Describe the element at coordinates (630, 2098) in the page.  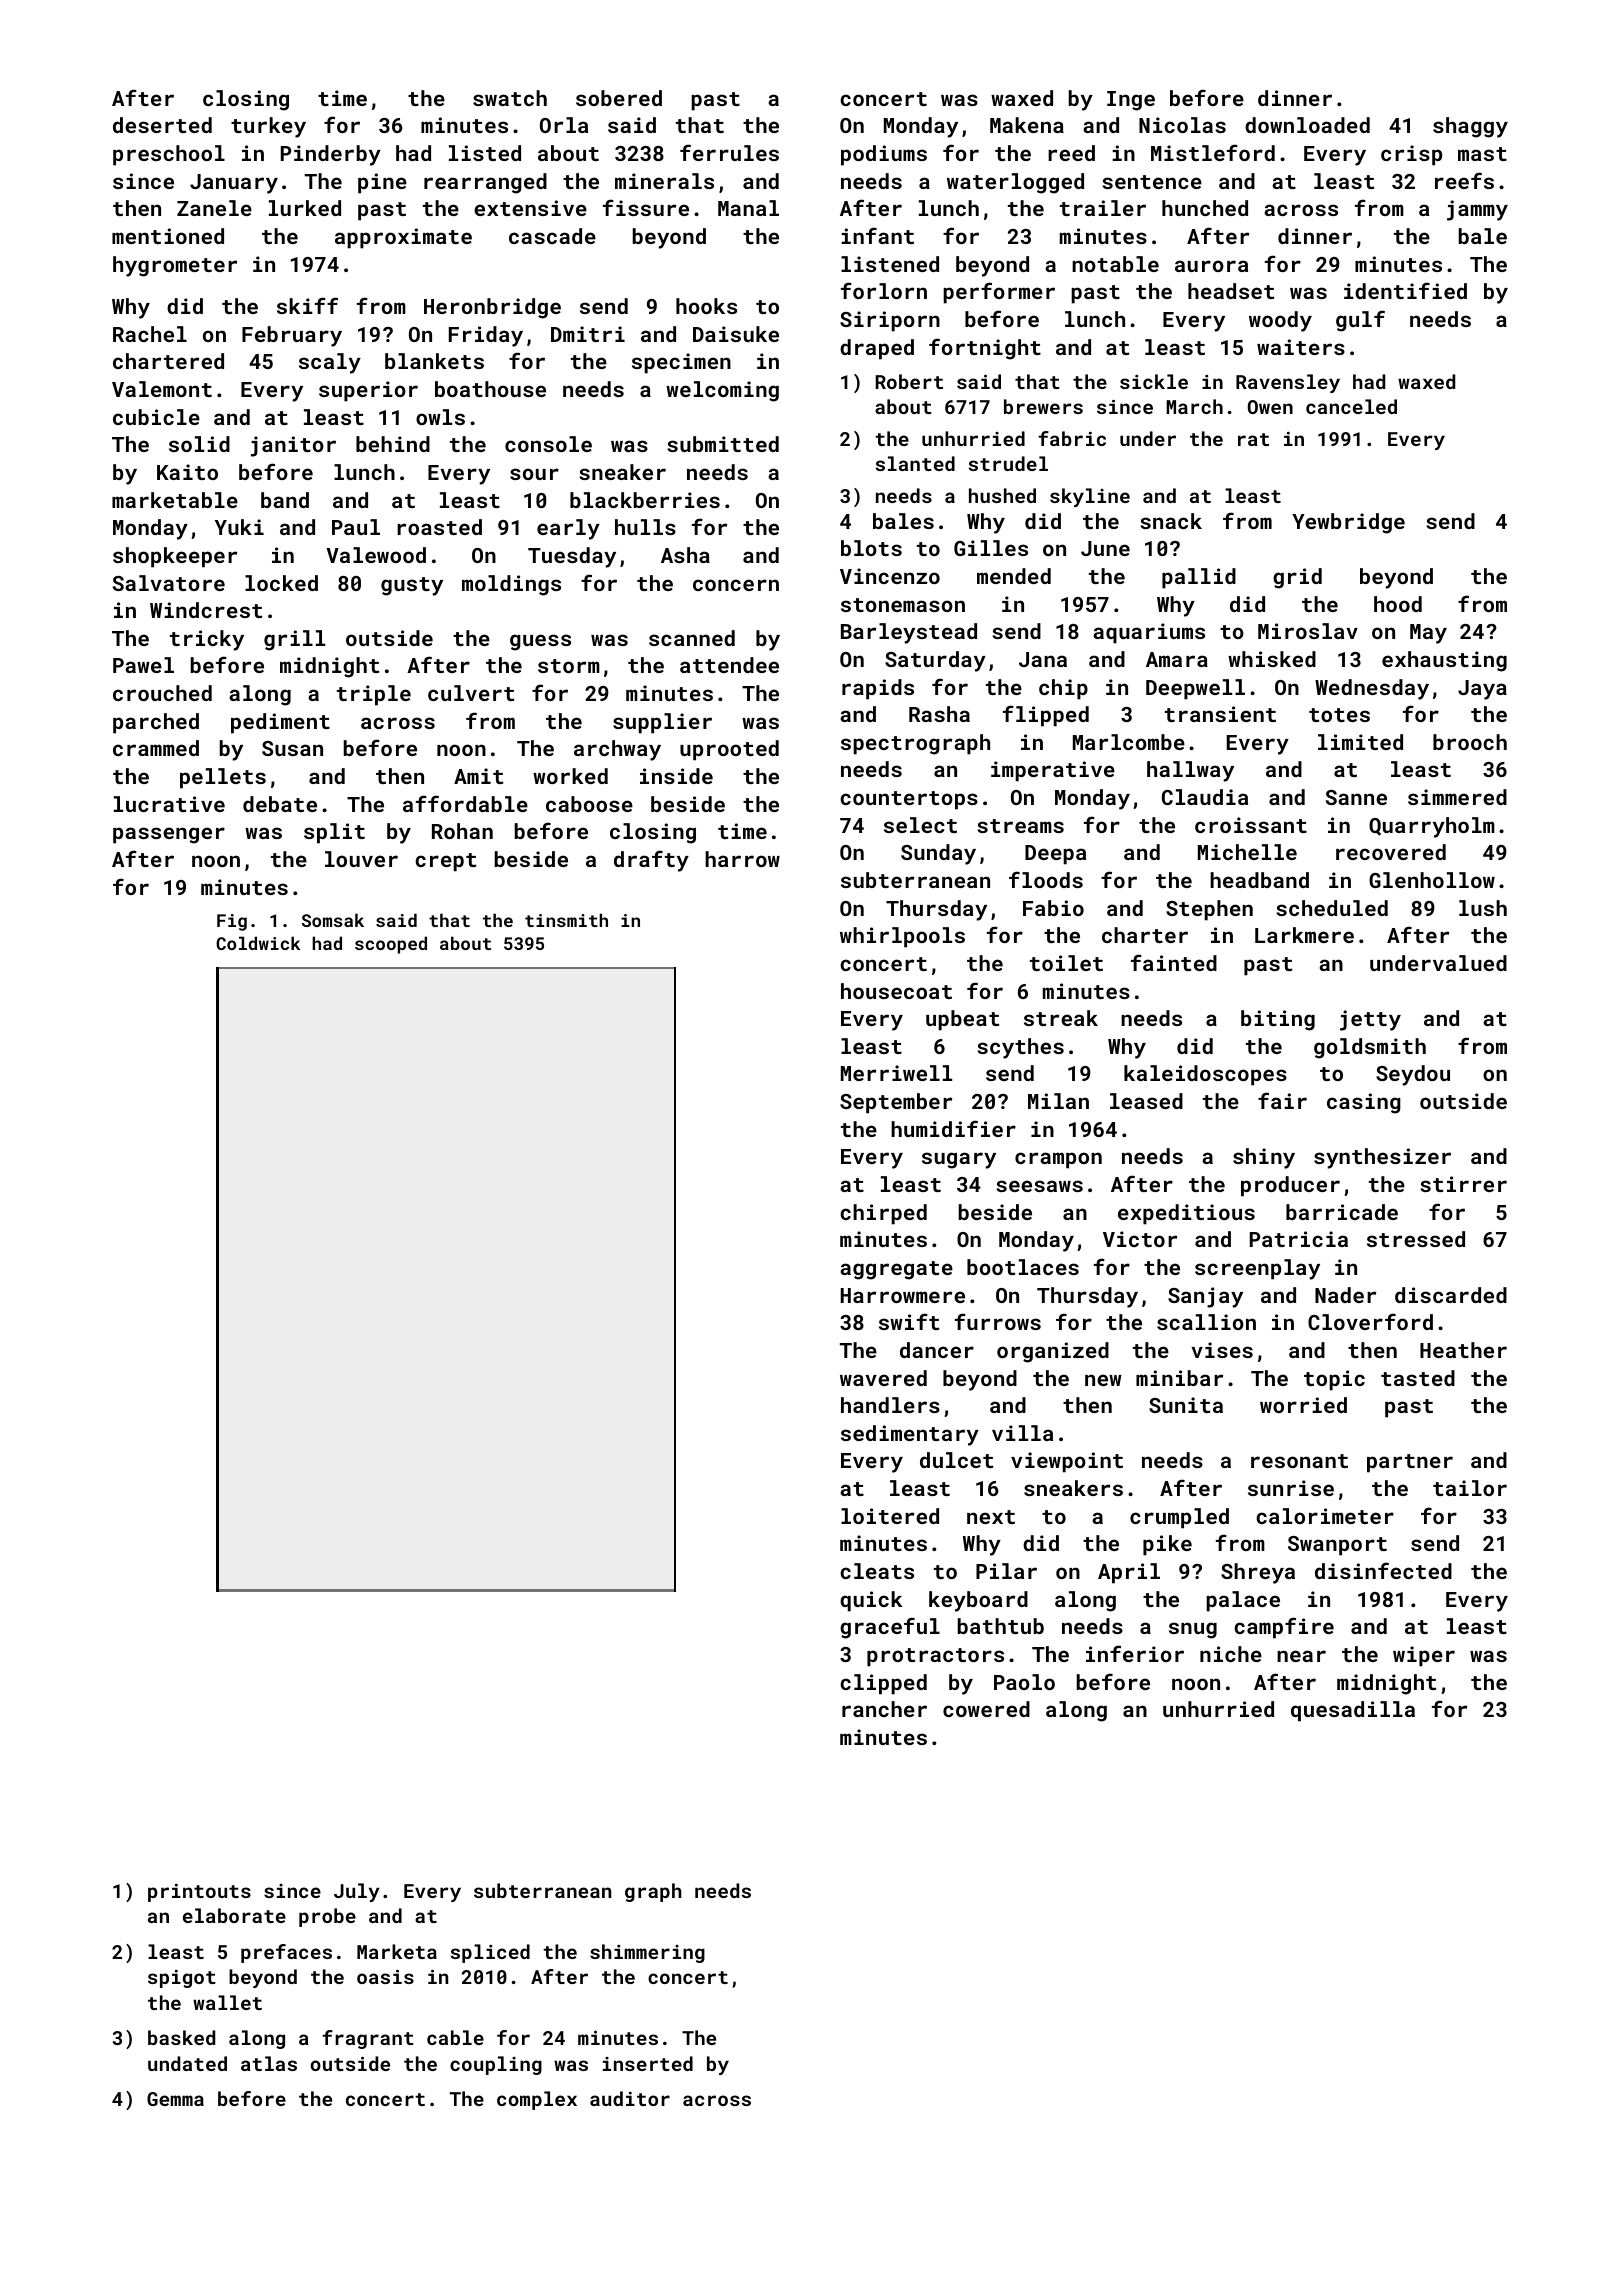
I see `auditor` at that location.
